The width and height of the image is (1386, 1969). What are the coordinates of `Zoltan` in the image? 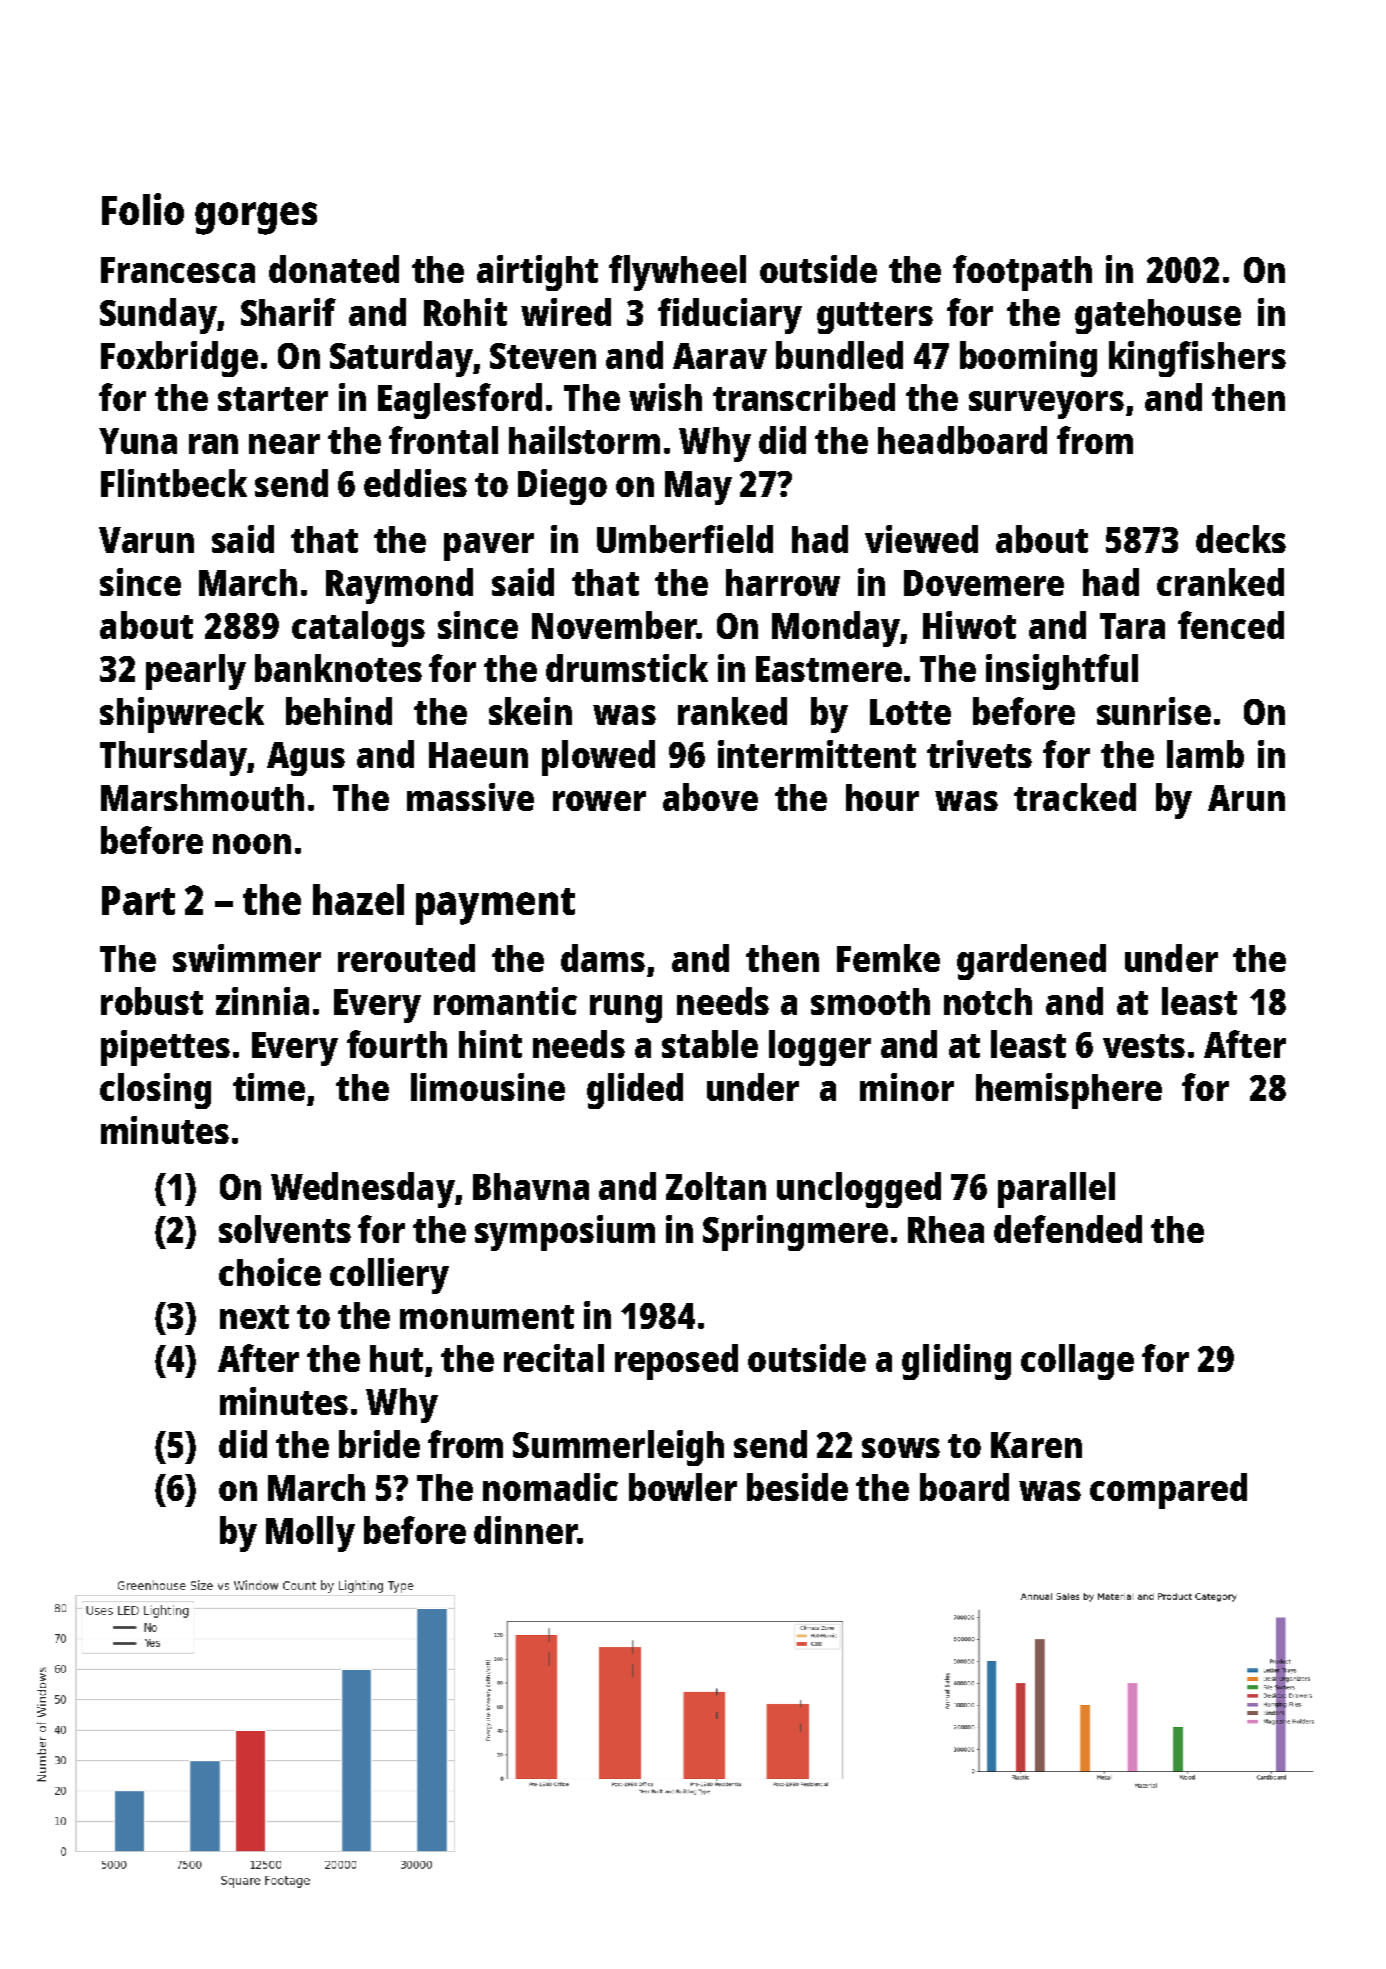 It's located at (716, 1186).
